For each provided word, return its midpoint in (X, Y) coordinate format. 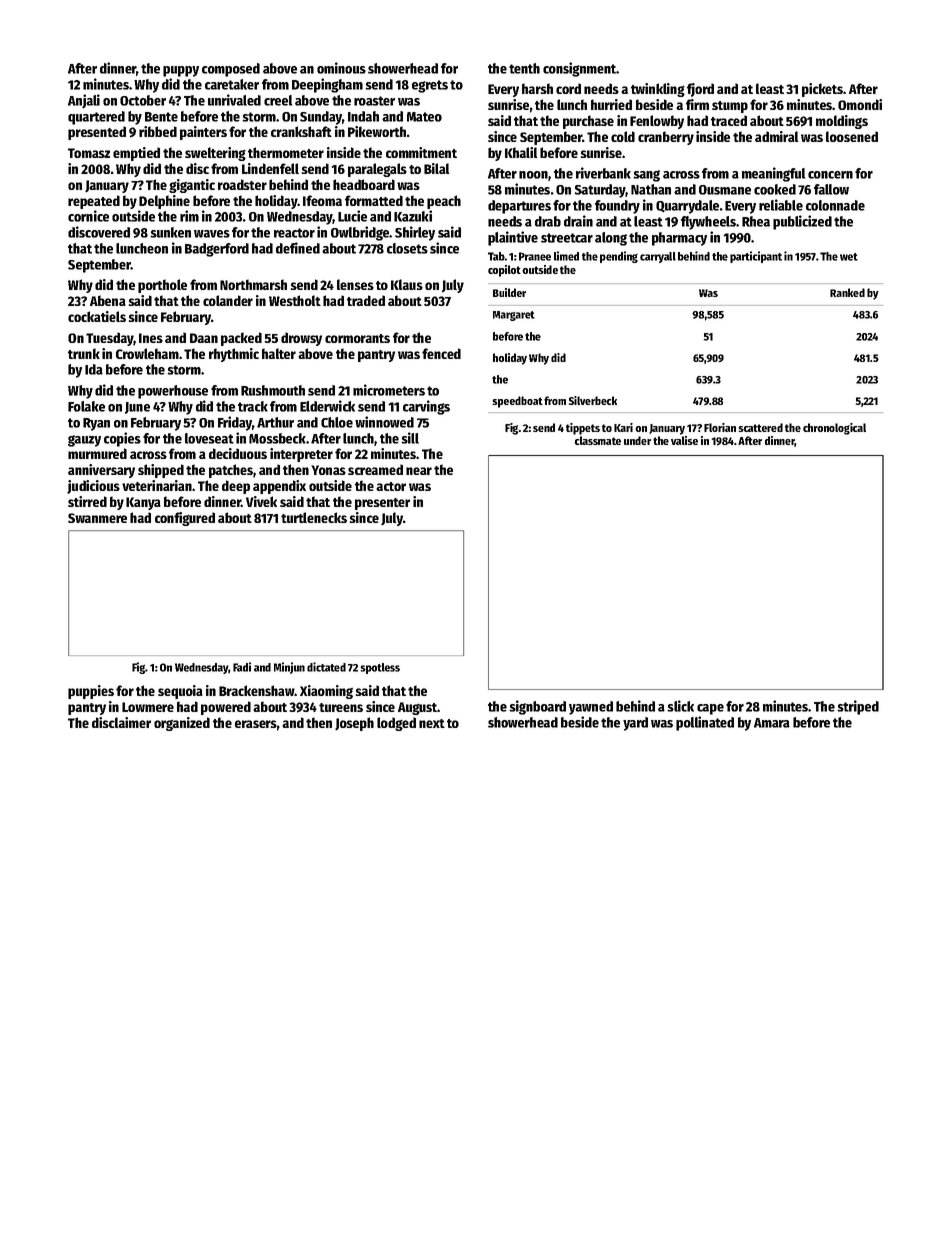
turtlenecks (314, 517)
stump (730, 107)
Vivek (261, 501)
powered (226, 708)
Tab (496, 256)
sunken (170, 232)
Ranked (847, 292)
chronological (834, 429)
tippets (583, 429)
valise (684, 440)
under (637, 440)
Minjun (289, 668)
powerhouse (173, 392)
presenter (382, 504)
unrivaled (234, 100)
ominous (341, 68)
